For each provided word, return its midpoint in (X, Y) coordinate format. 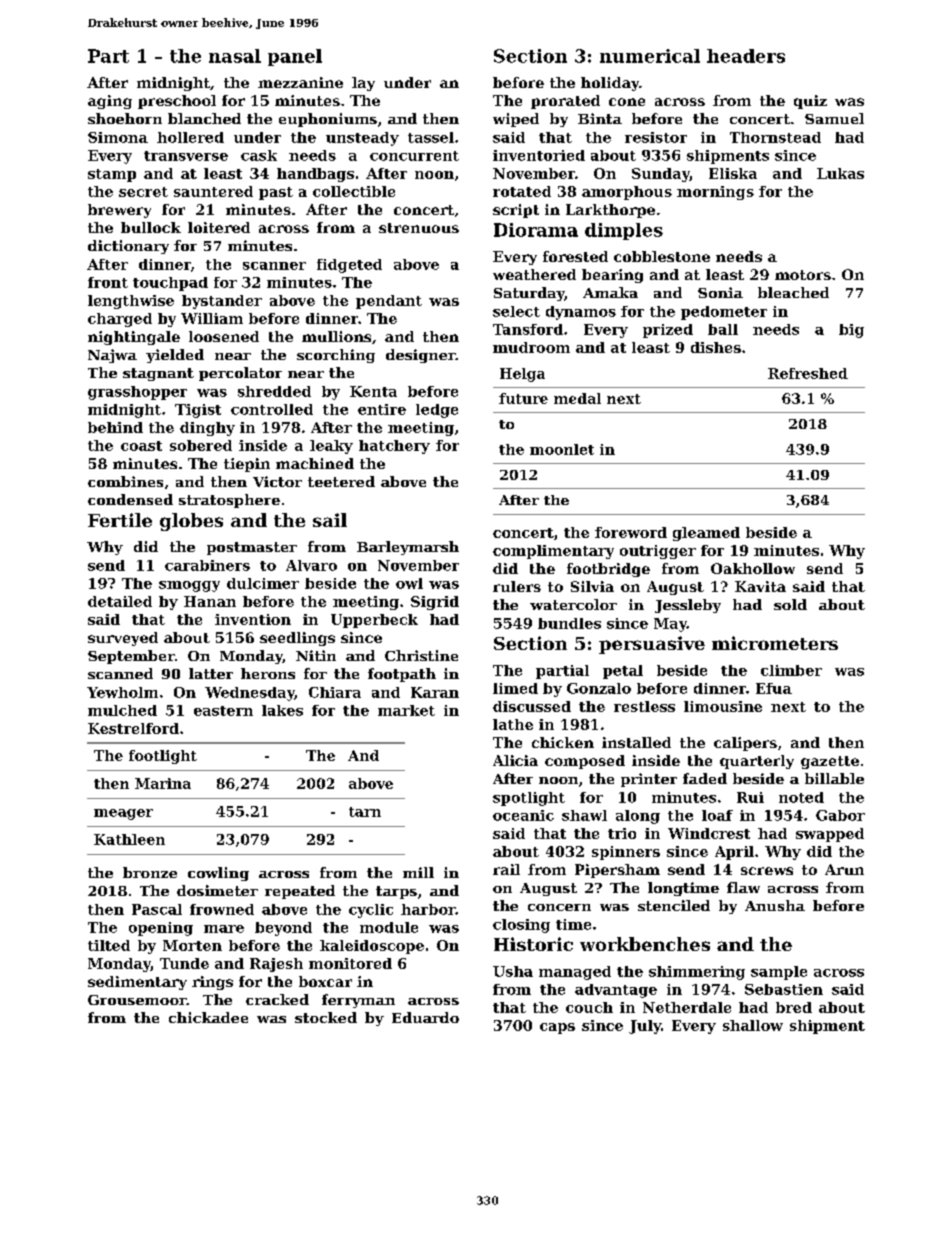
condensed (130, 499)
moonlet (562, 449)
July (645, 1027)
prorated (565, 102)
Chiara (335, 692)
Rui (750, 797)
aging (110, 102)
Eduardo (425, 1017)
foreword (631, 532)
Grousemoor (137, 1000)
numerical (650, 56)
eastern (223, 711)
